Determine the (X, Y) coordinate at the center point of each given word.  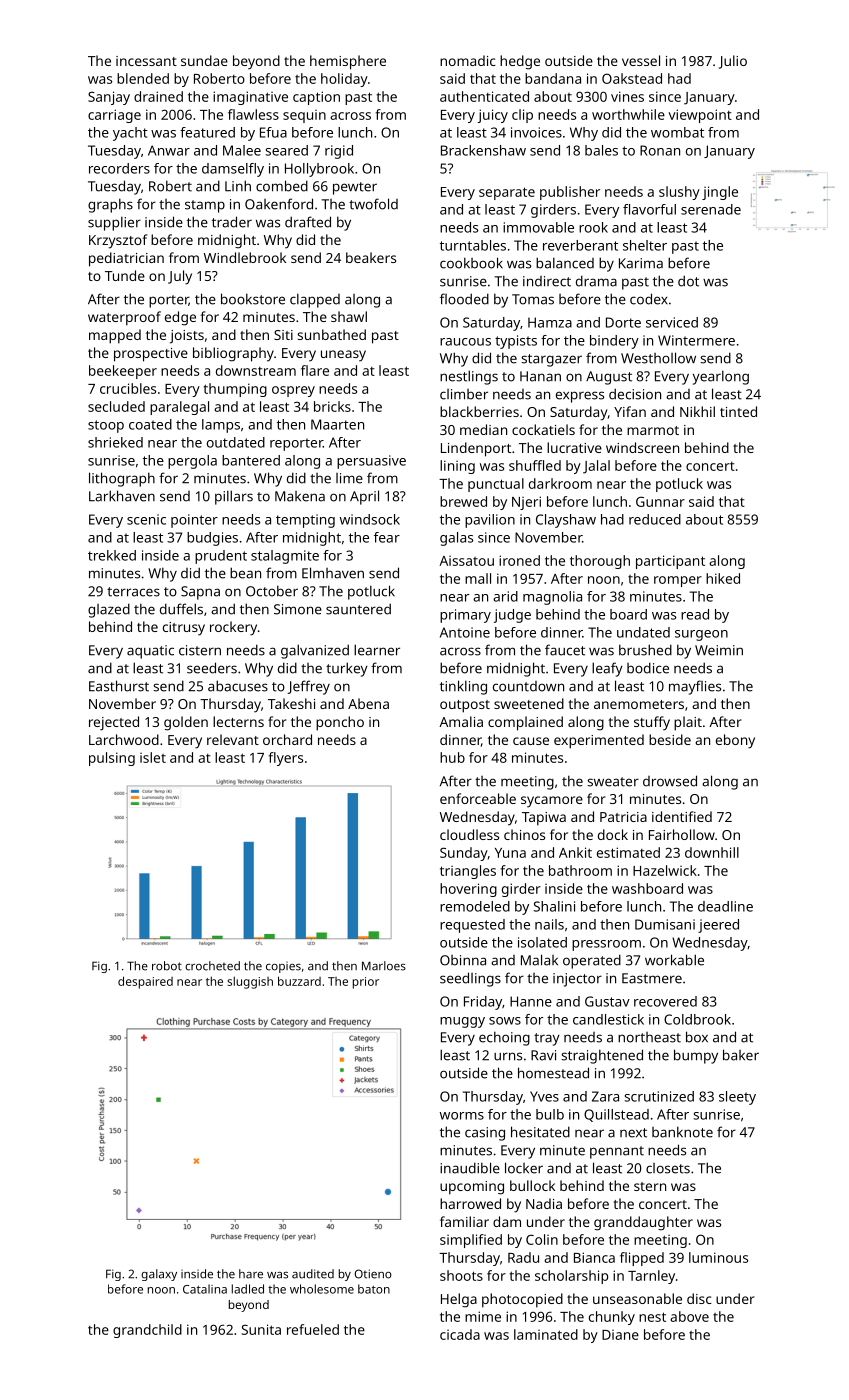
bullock (532, 1185)
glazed (109, 610)
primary (465, 616)
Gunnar (660, 501)
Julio (733, 62)
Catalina (205, 1289)
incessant (146, 61)
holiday (344, 80)
